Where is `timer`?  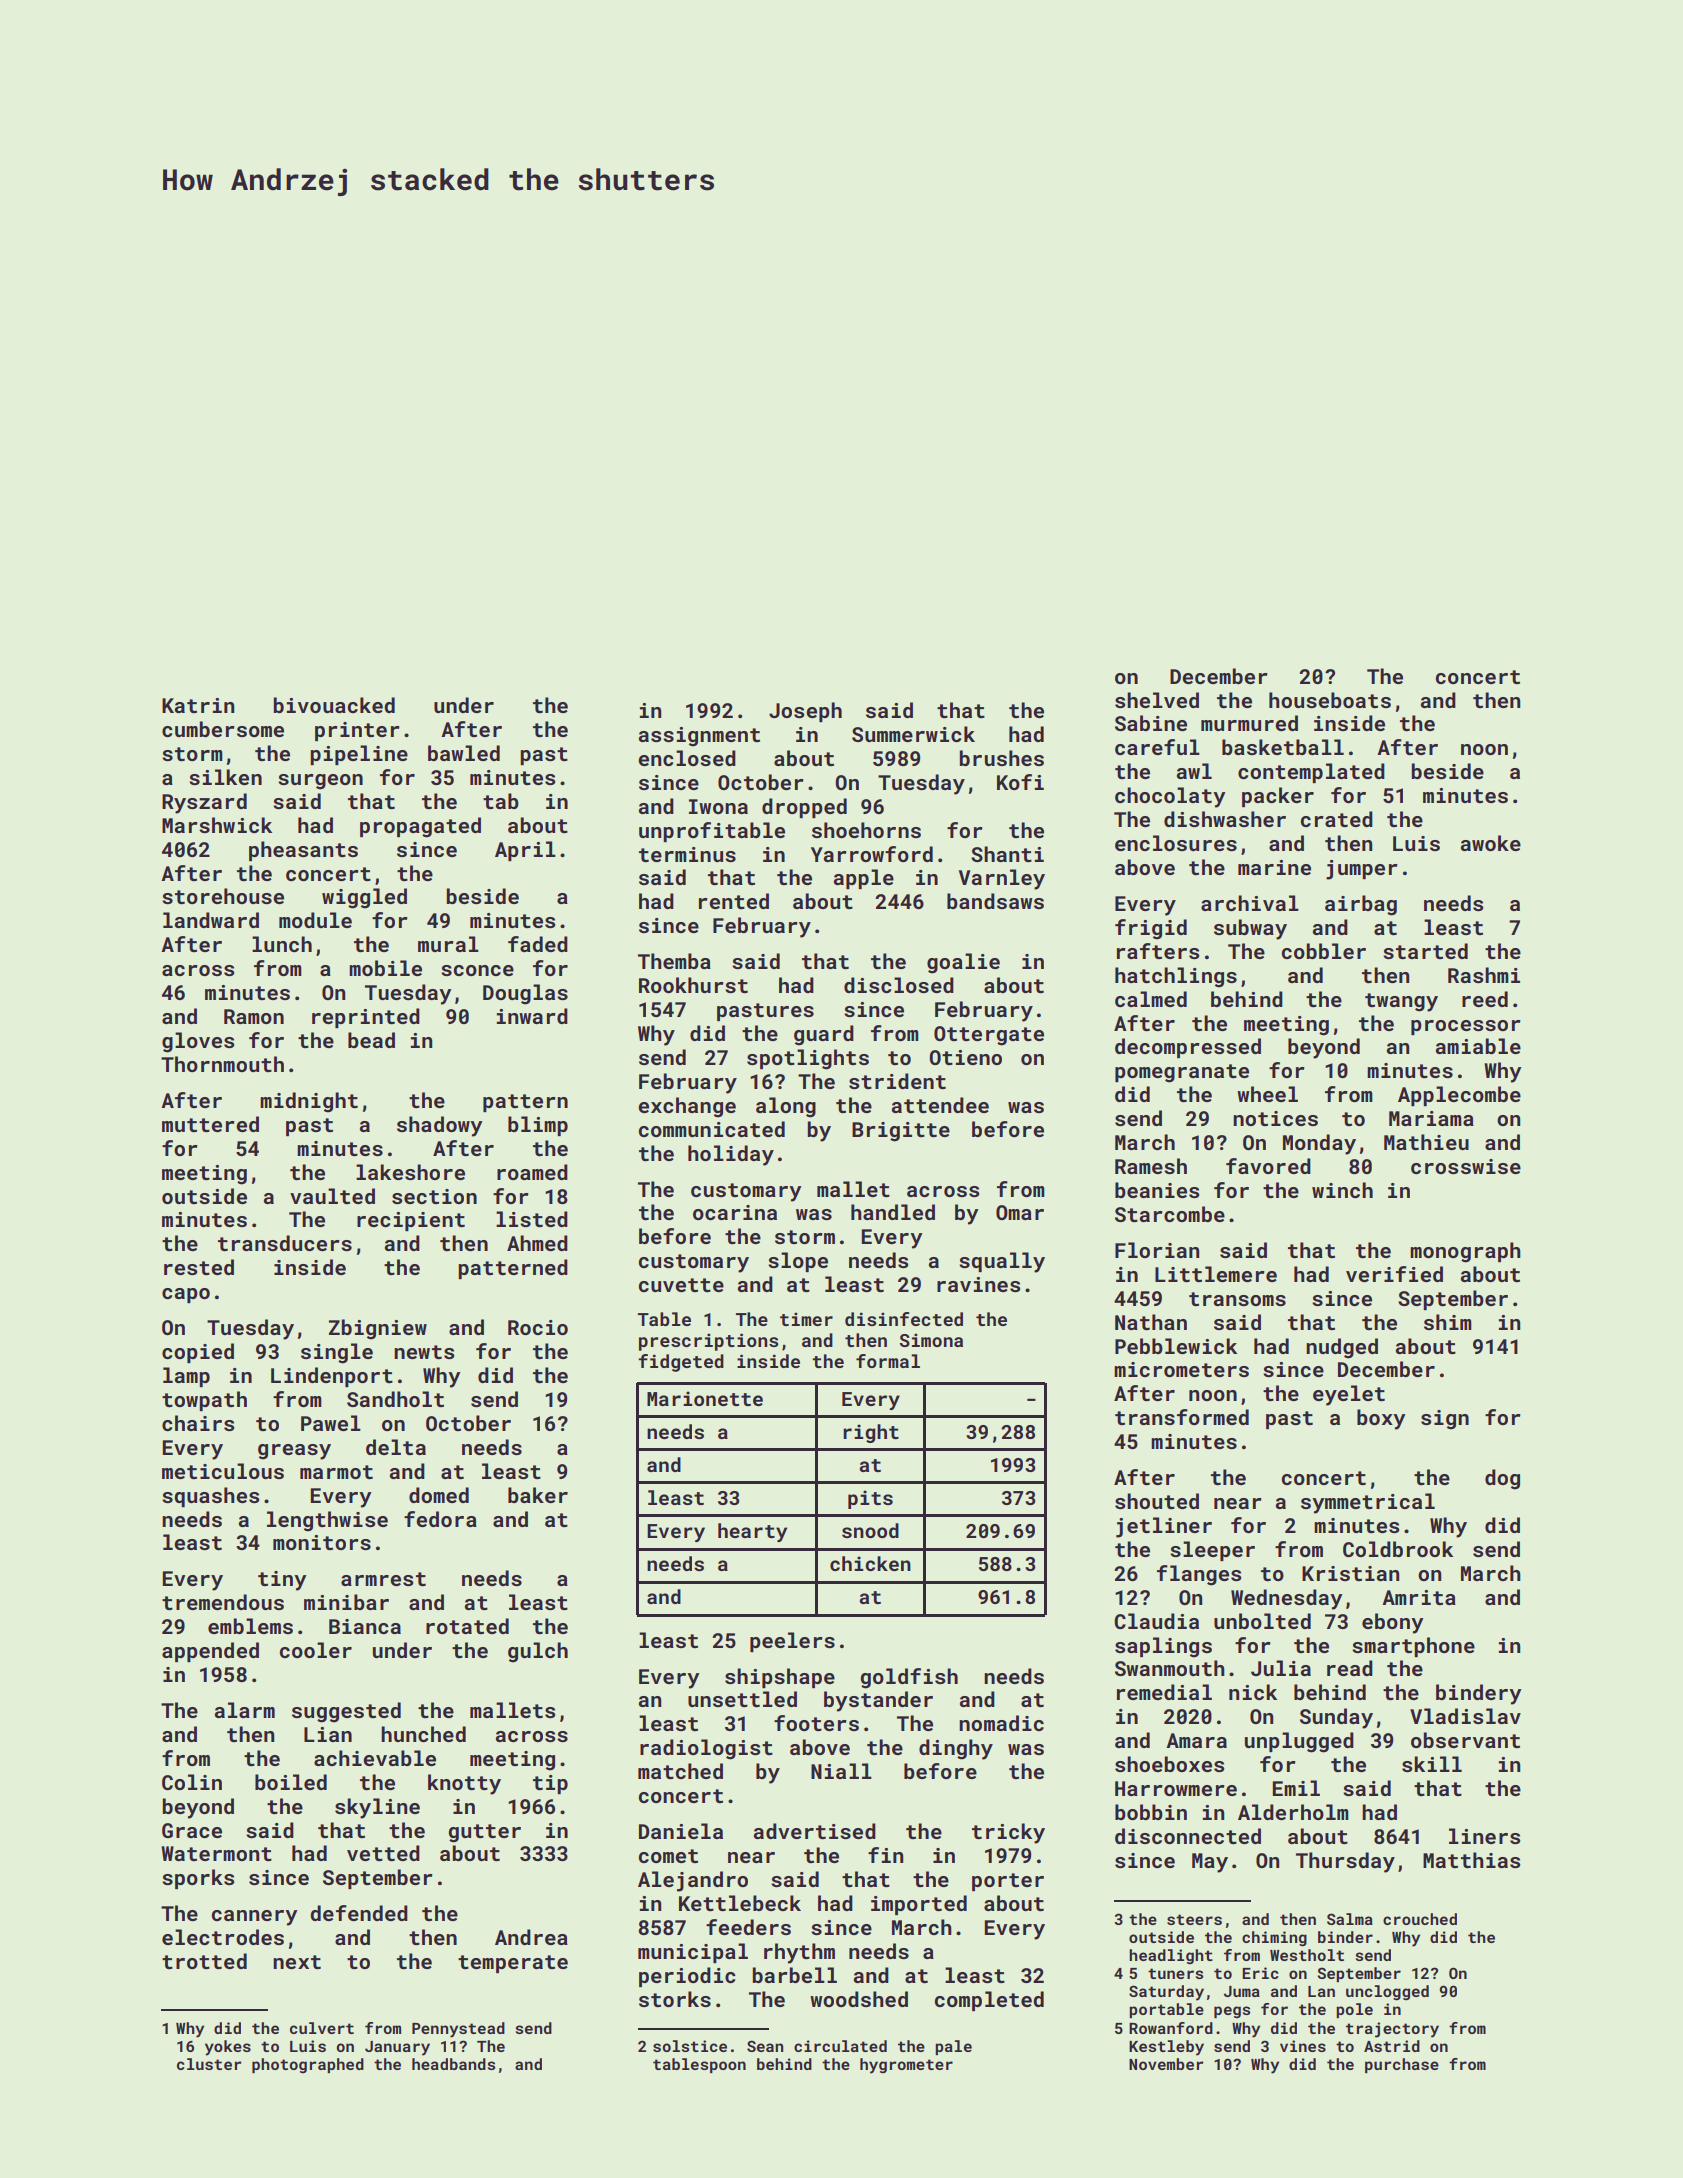
timer is located at coordinates (806, 1319).
